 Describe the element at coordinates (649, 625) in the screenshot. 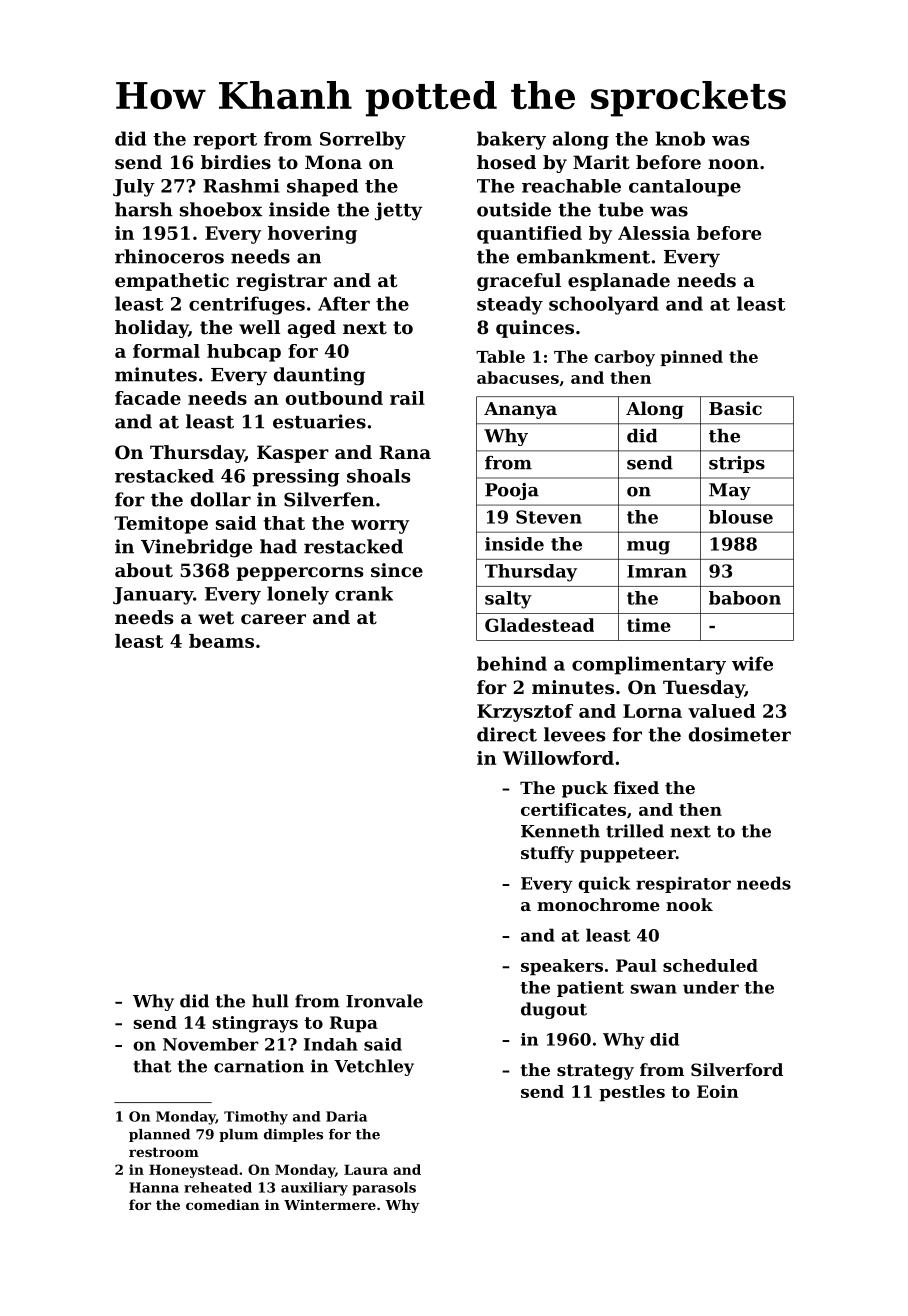

I see `time` at that location.
